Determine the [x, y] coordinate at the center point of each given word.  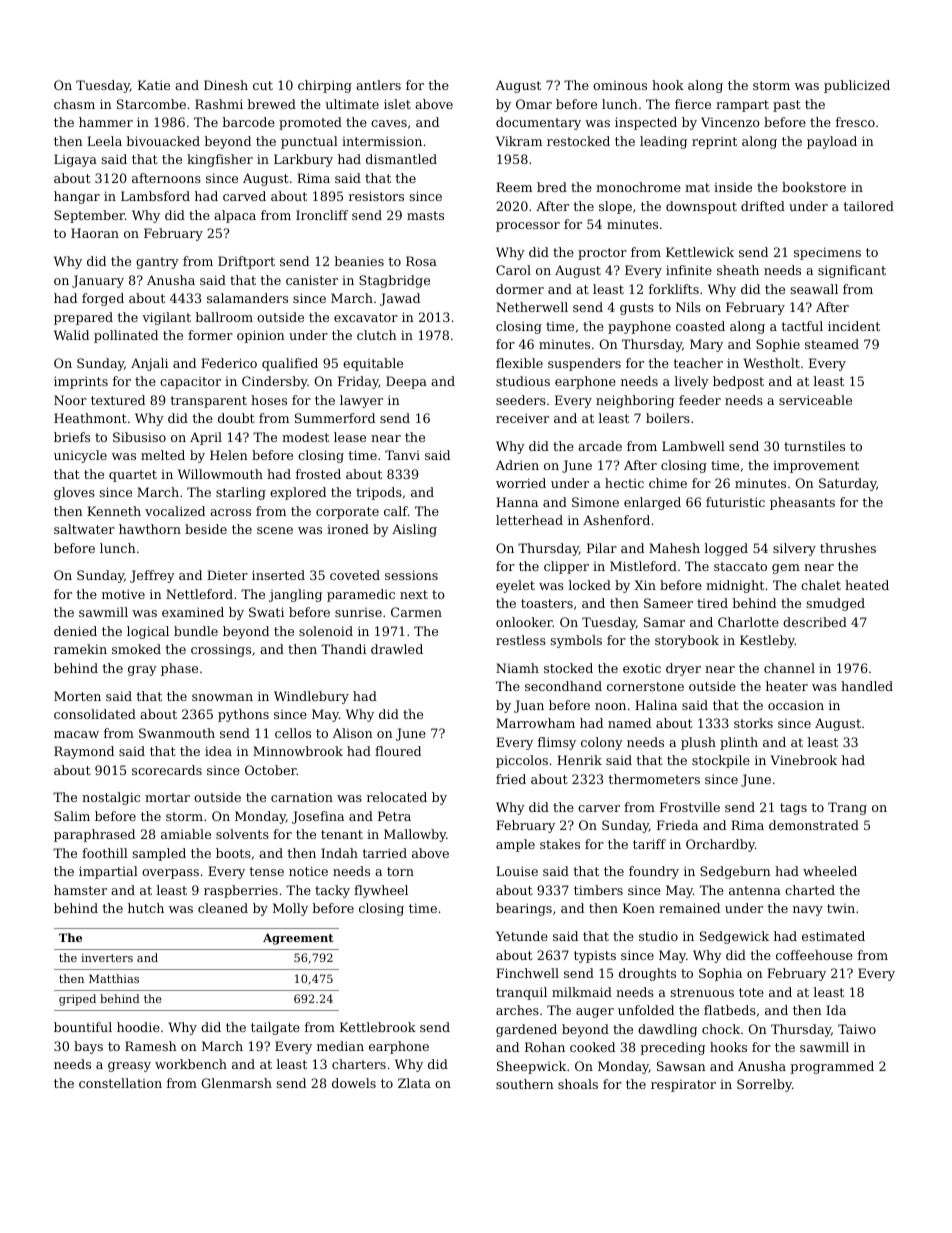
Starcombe [151, 104]
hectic [624, 483]
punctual [309, 142]
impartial [108, 872]
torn [400, 871]
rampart [742, 106]
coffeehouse [814, 955]
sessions [411, 575]
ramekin [80, 649]
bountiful [83, 1027]
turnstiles [814, 446]
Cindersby [275, 382]
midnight [735, 586]
